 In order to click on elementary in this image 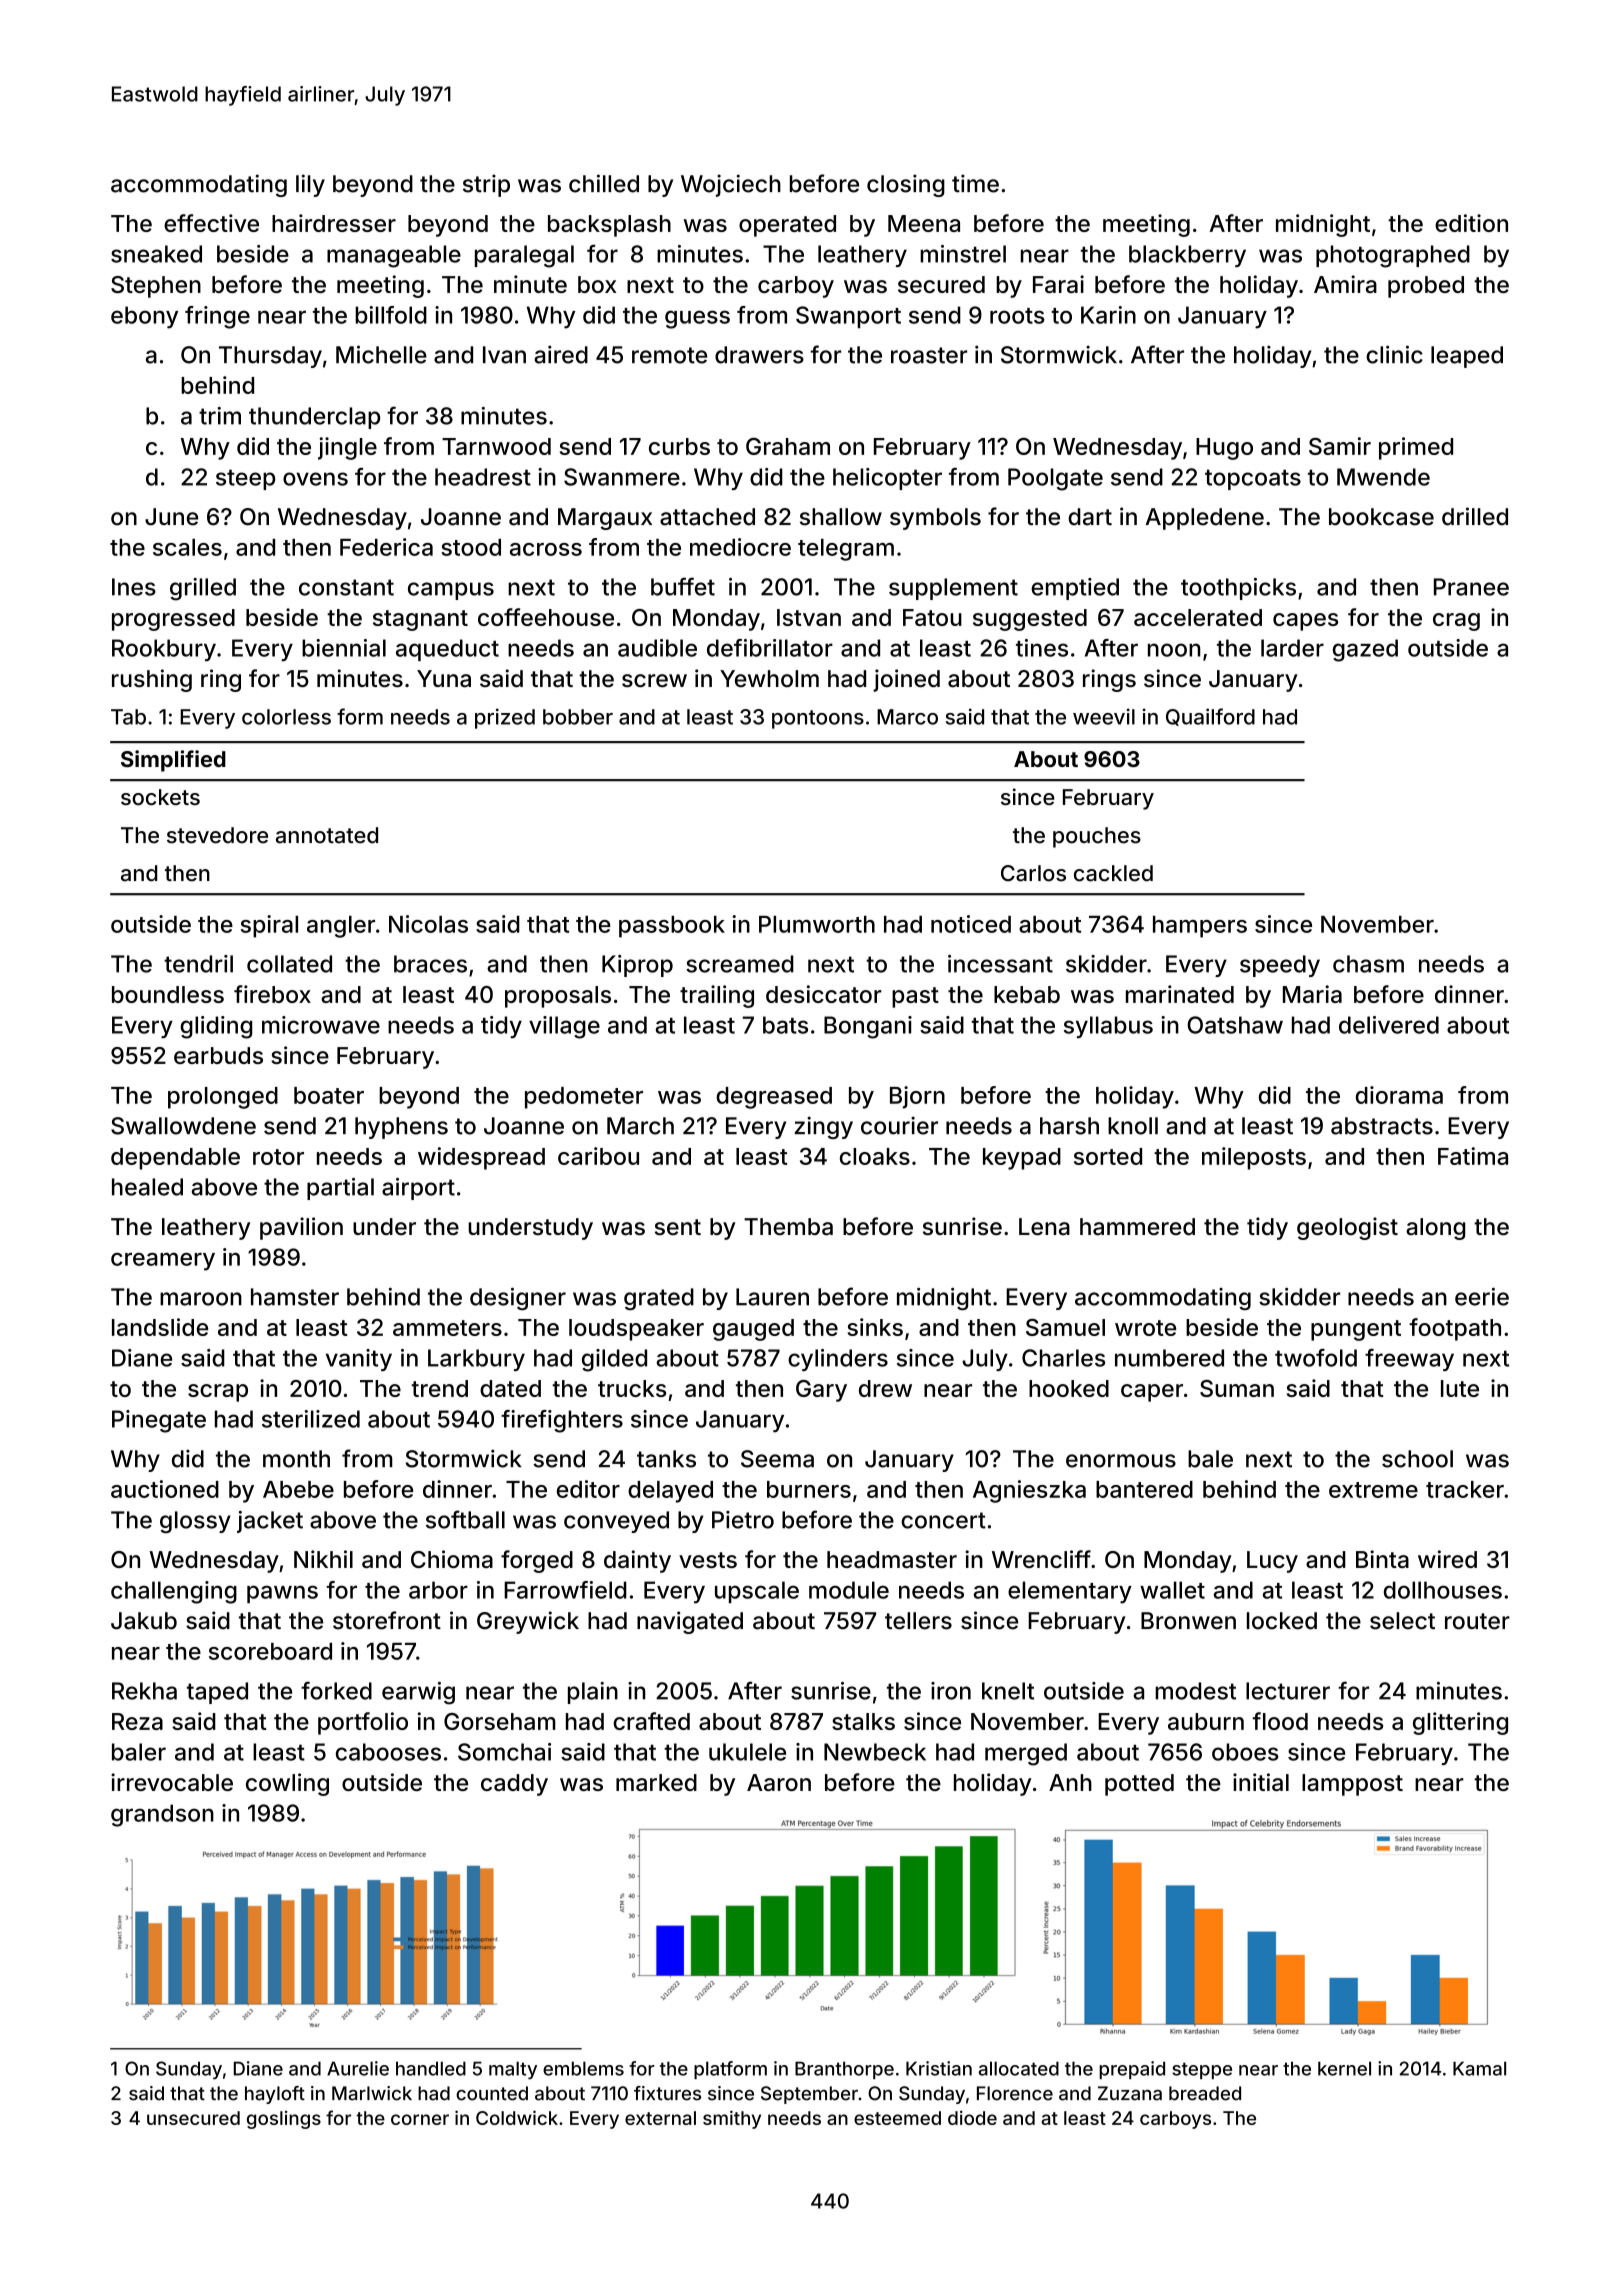, I will do `click(1070, 1592)`.
